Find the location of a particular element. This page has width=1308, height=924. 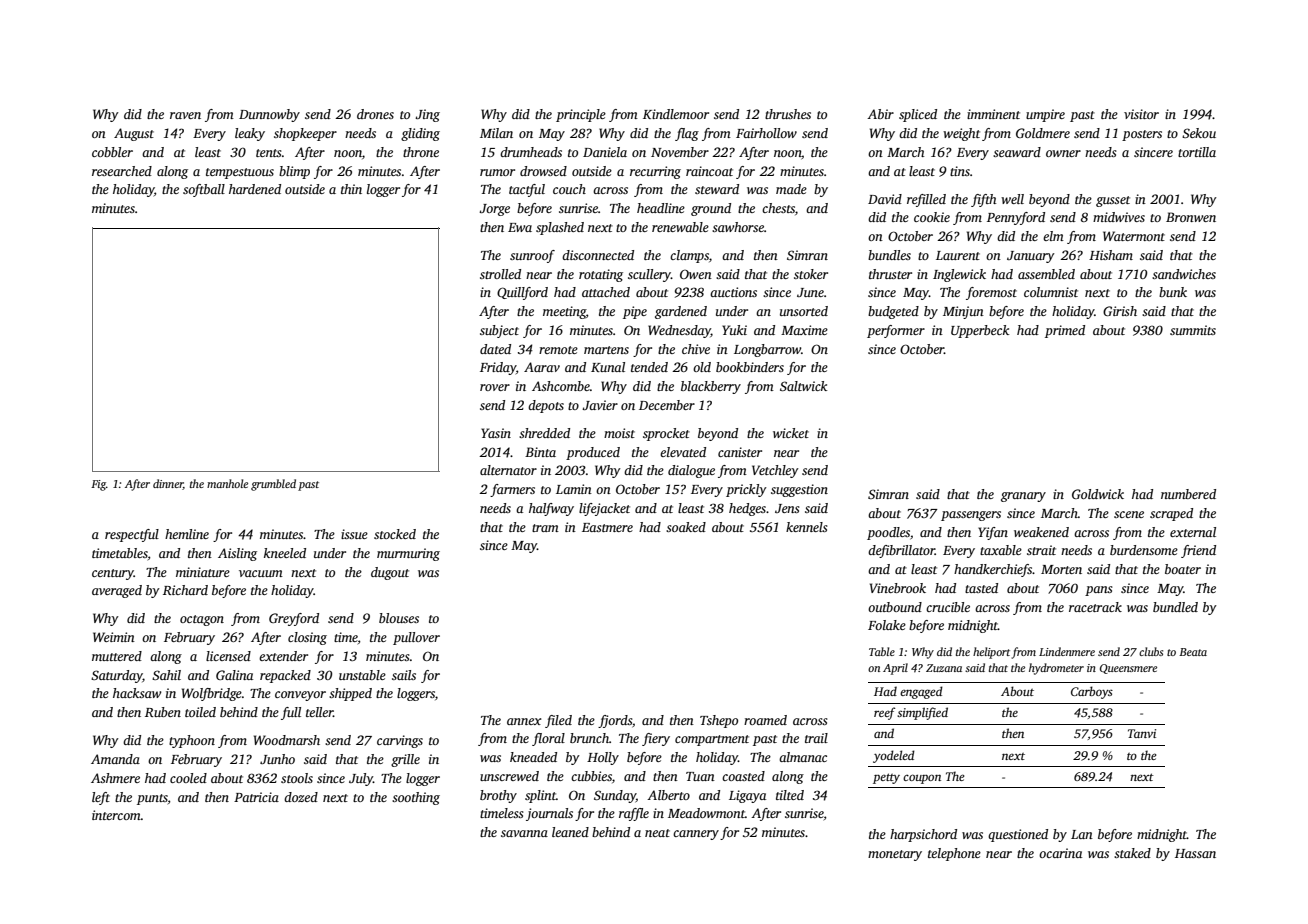

kneeled is located at coordinates (285, 553).
